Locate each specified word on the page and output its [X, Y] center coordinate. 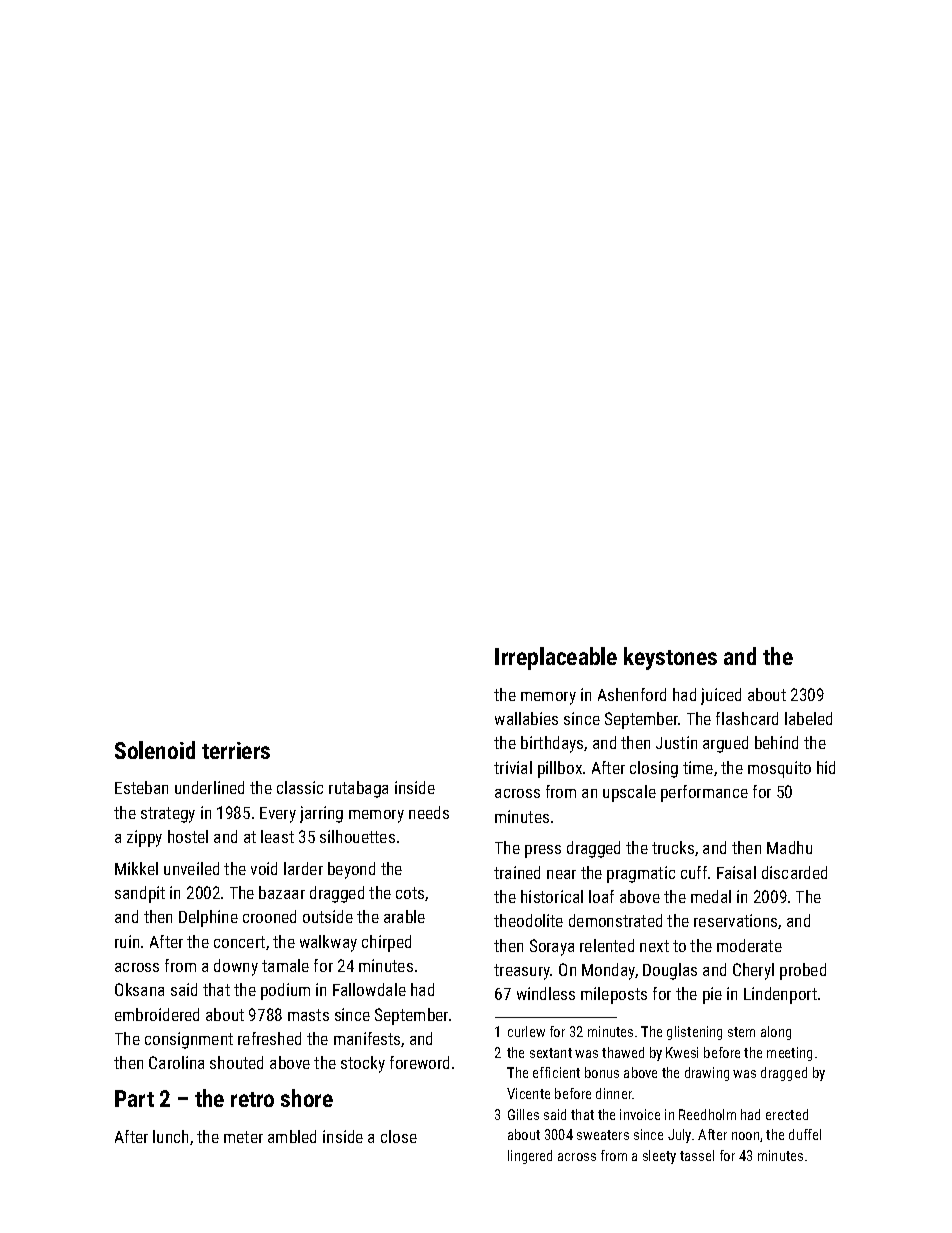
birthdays [552, 744]
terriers [236, 750]
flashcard [747, 718]
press [543, 851]
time [698, 767]
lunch [170, 1136]
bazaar [282, 892]
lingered [530, 1157]
